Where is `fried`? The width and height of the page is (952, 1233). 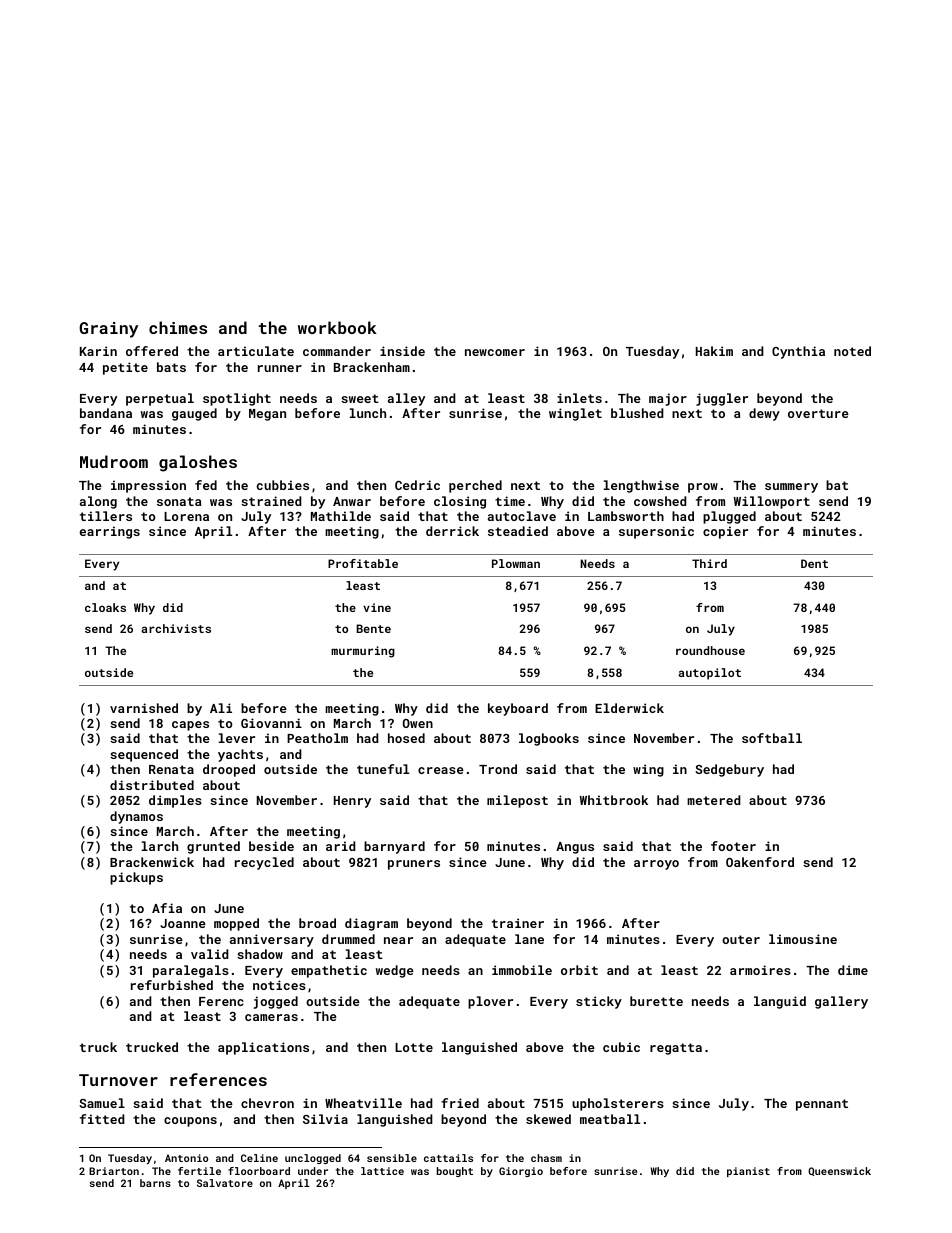 fried is located at coordinates (460, 1103).
